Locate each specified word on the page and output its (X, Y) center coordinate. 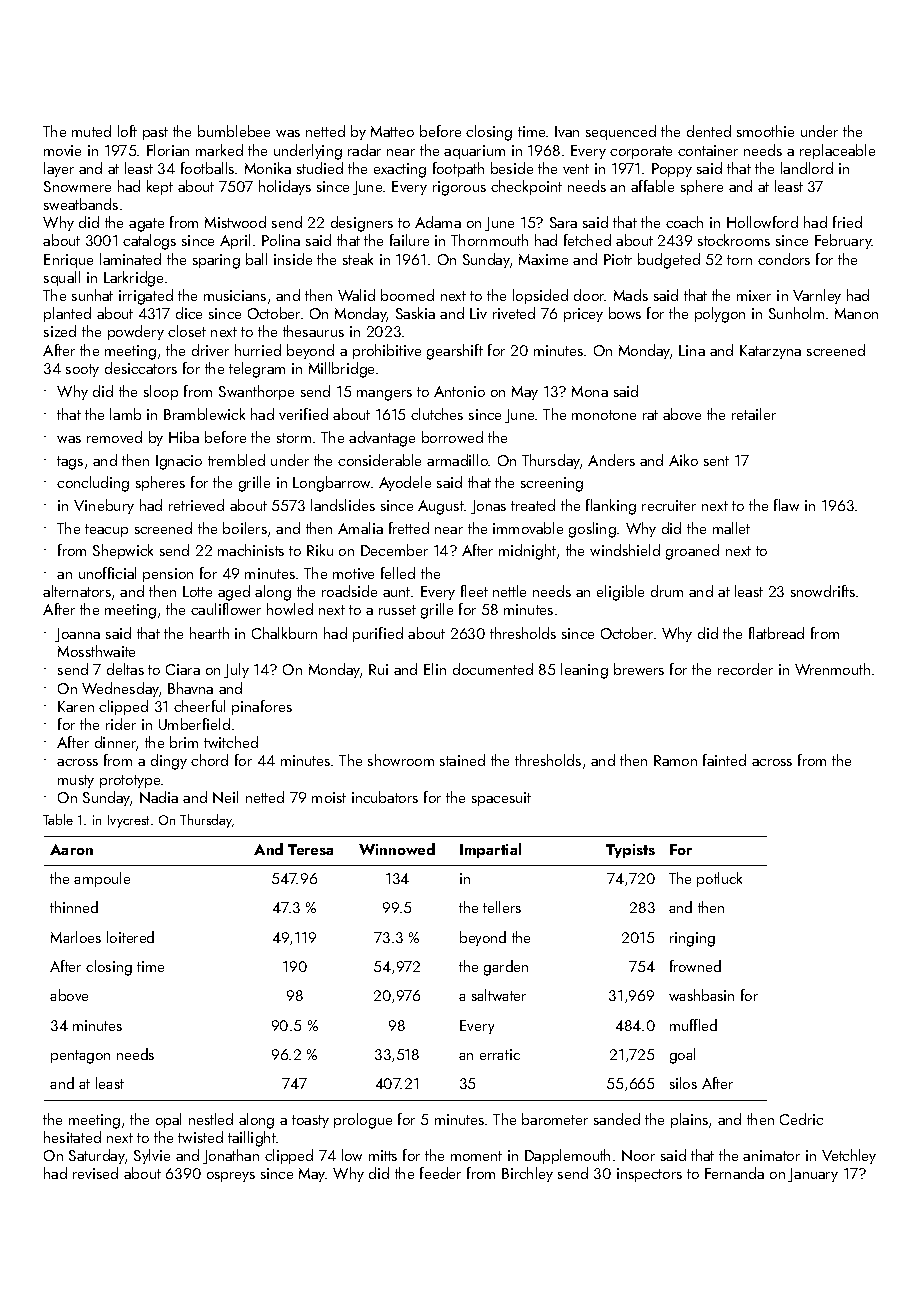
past (155, 133)
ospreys (231, 1177)
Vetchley (849, 1156)
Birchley (527, 1174)
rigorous (459, 188)
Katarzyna (770, 352)
